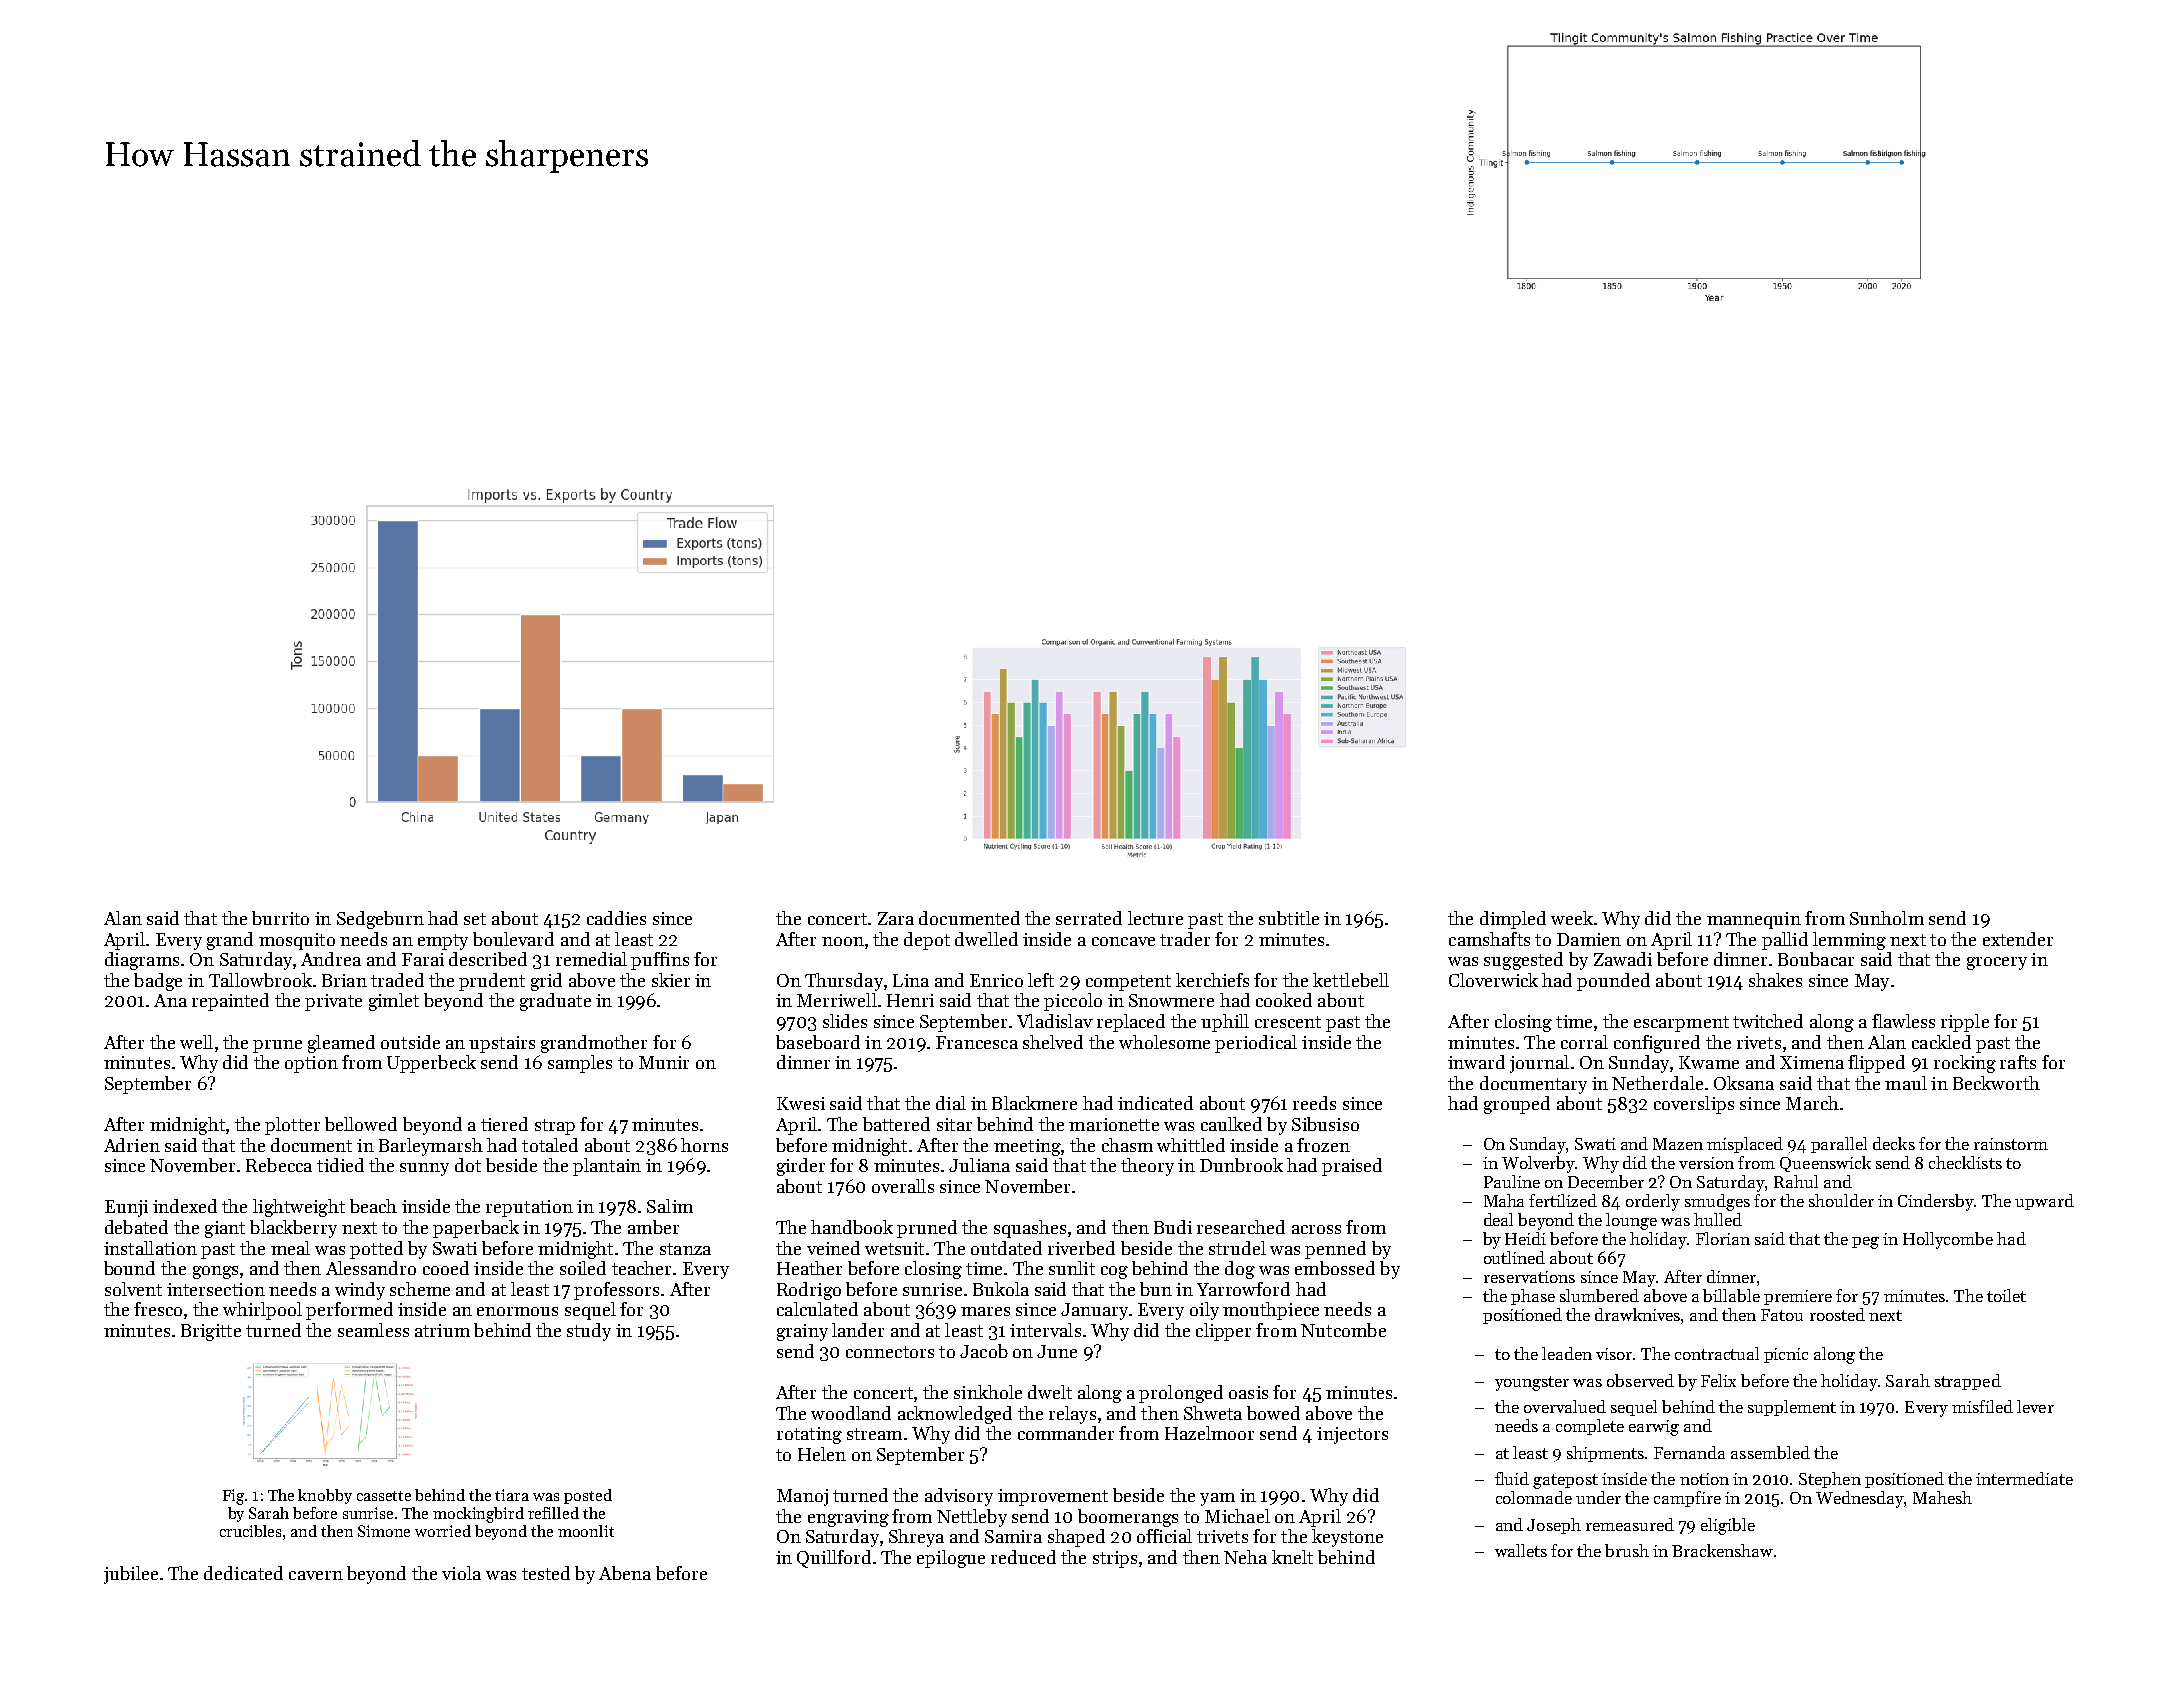 The image size is (2178, 1683). I want to click on week, so click(1572, 918).
